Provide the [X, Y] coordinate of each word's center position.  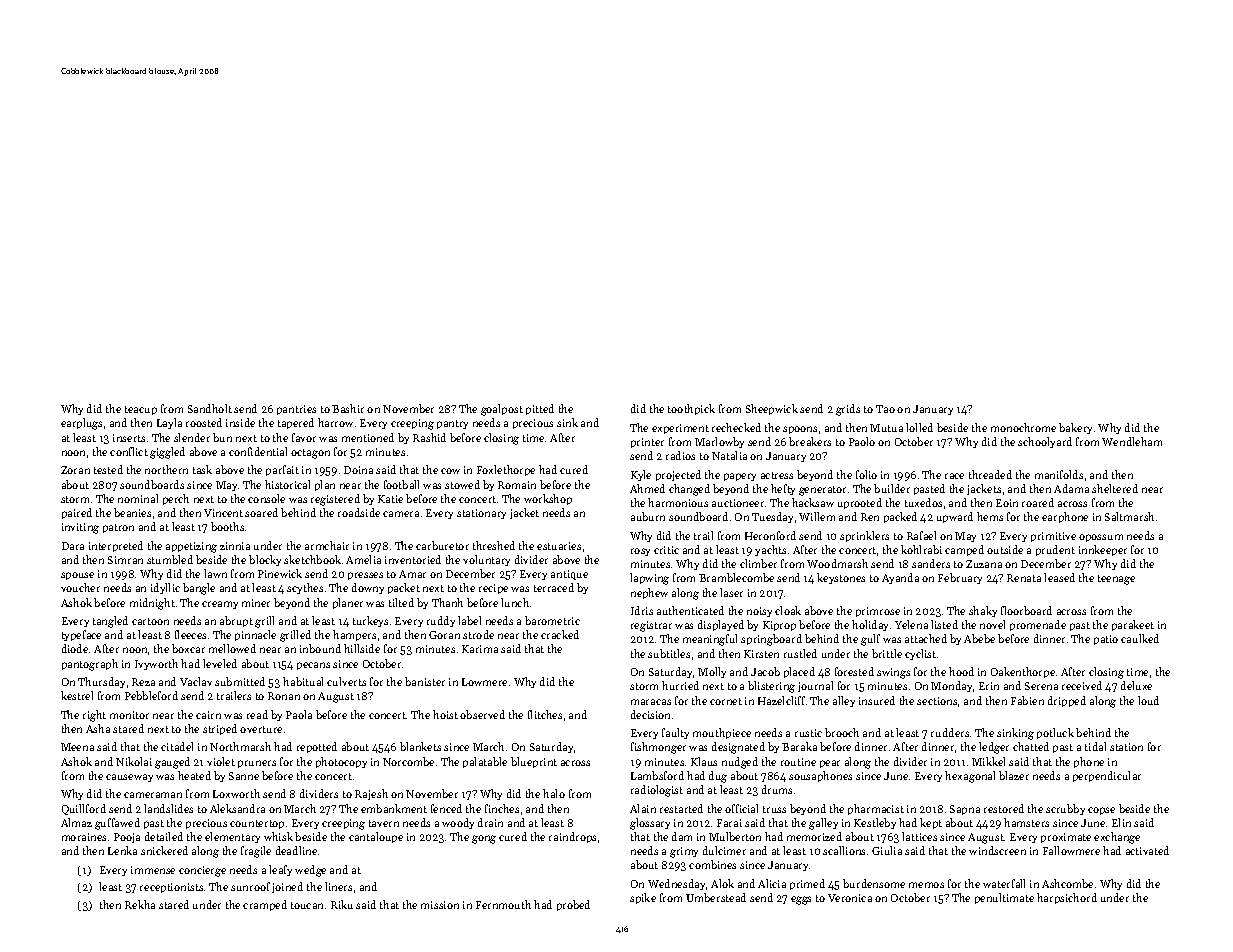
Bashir [348, 408]
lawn [215, 573]
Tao [885, 409]
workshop [548, 499]
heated [194, 775]
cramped [265, 905]
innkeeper [1103, 550]
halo [554, 793]
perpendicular [1107, 776]
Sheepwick [772, 409]
